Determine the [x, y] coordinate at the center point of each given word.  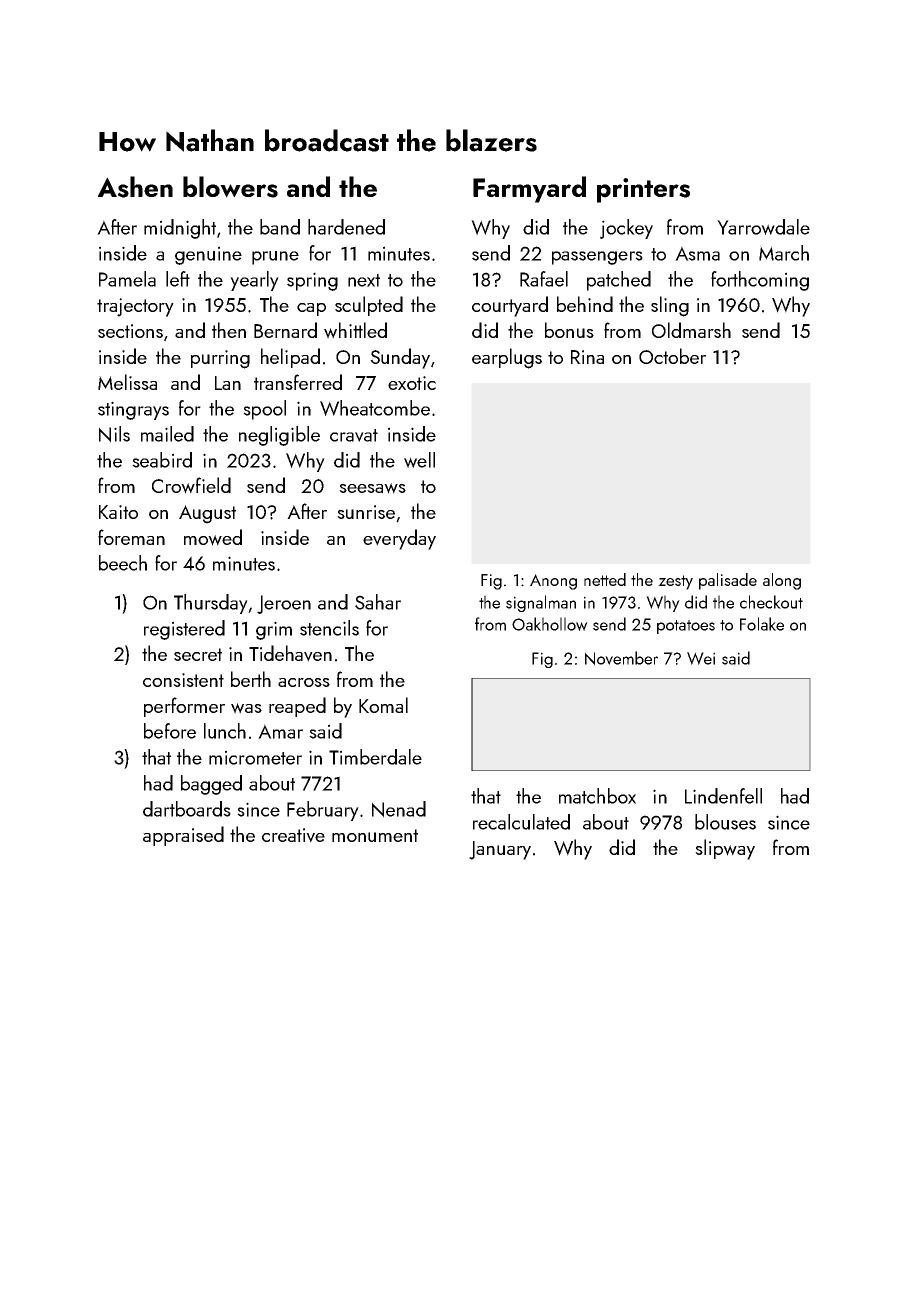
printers [643, 190]
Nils [114, 434]
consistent [183, 680]
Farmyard [529, 189]
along [782, 581]
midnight [180, 229]
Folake [762, 624]
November [621, 658]
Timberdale [375, 757]
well [419, 460]
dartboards [187, 809]
